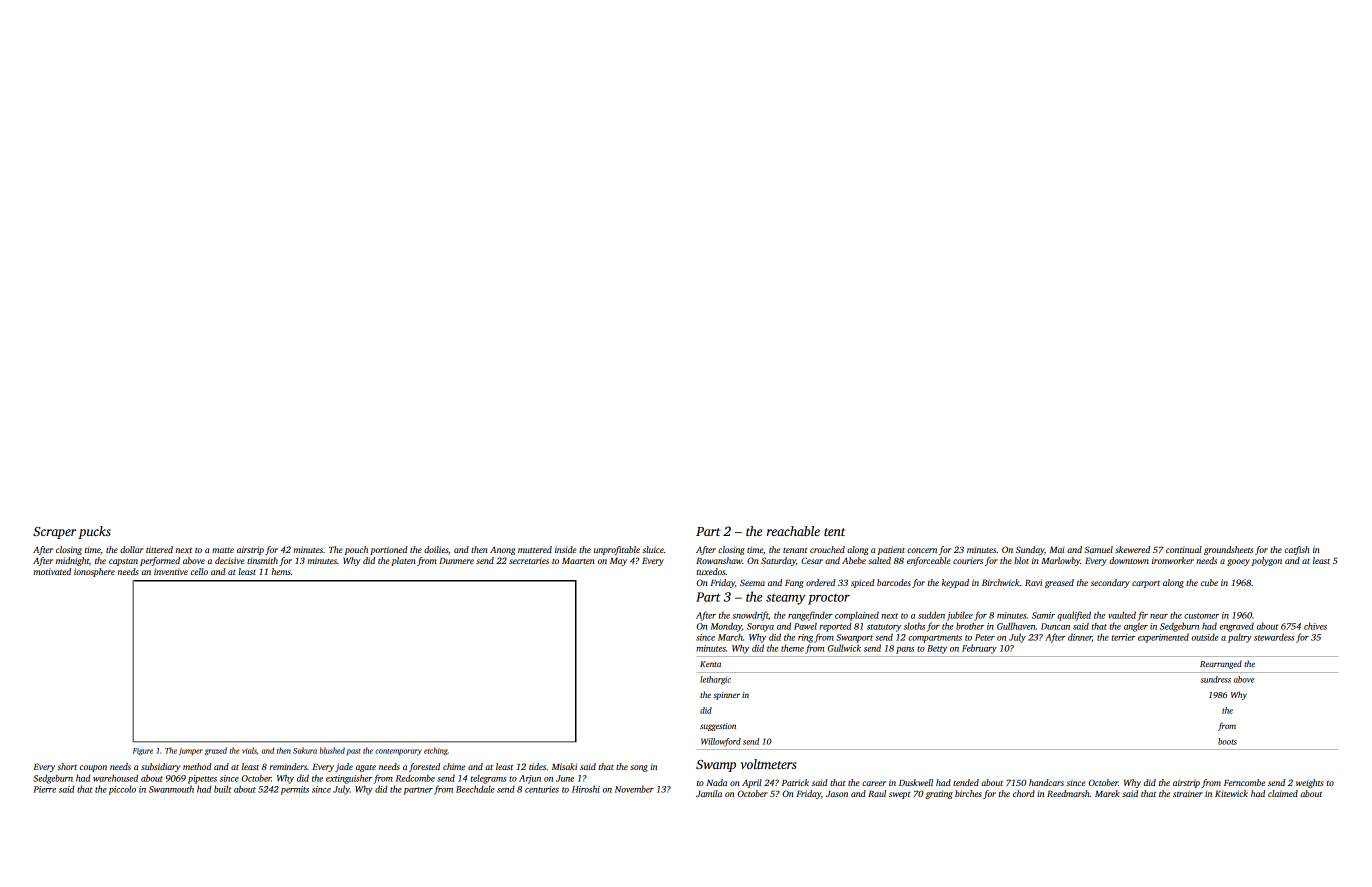  Describe the element at coordinates (223, 789) in the screenshot. I see `built` at that location.
